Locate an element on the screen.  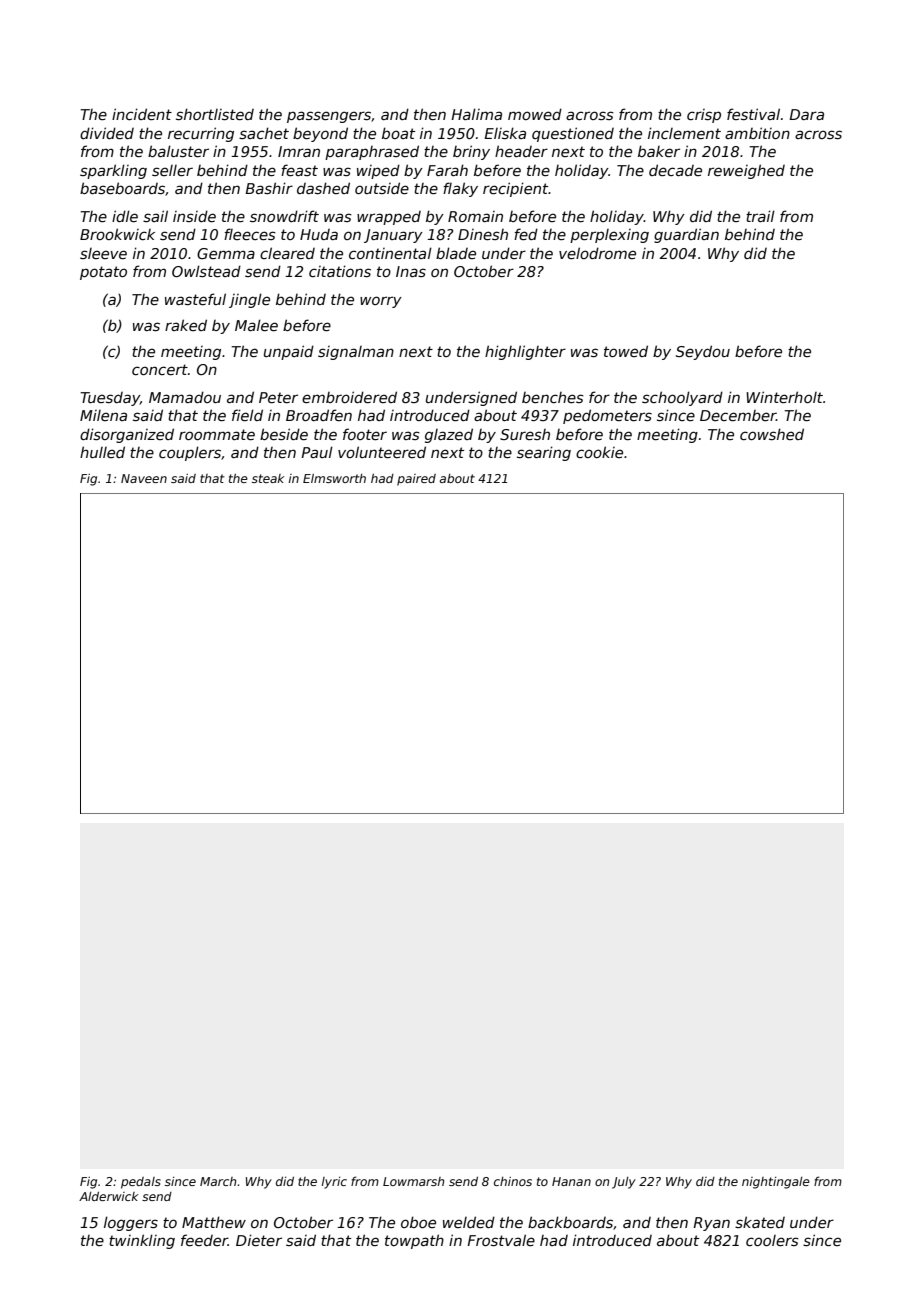
benches is located at coordinates (553, 397).
